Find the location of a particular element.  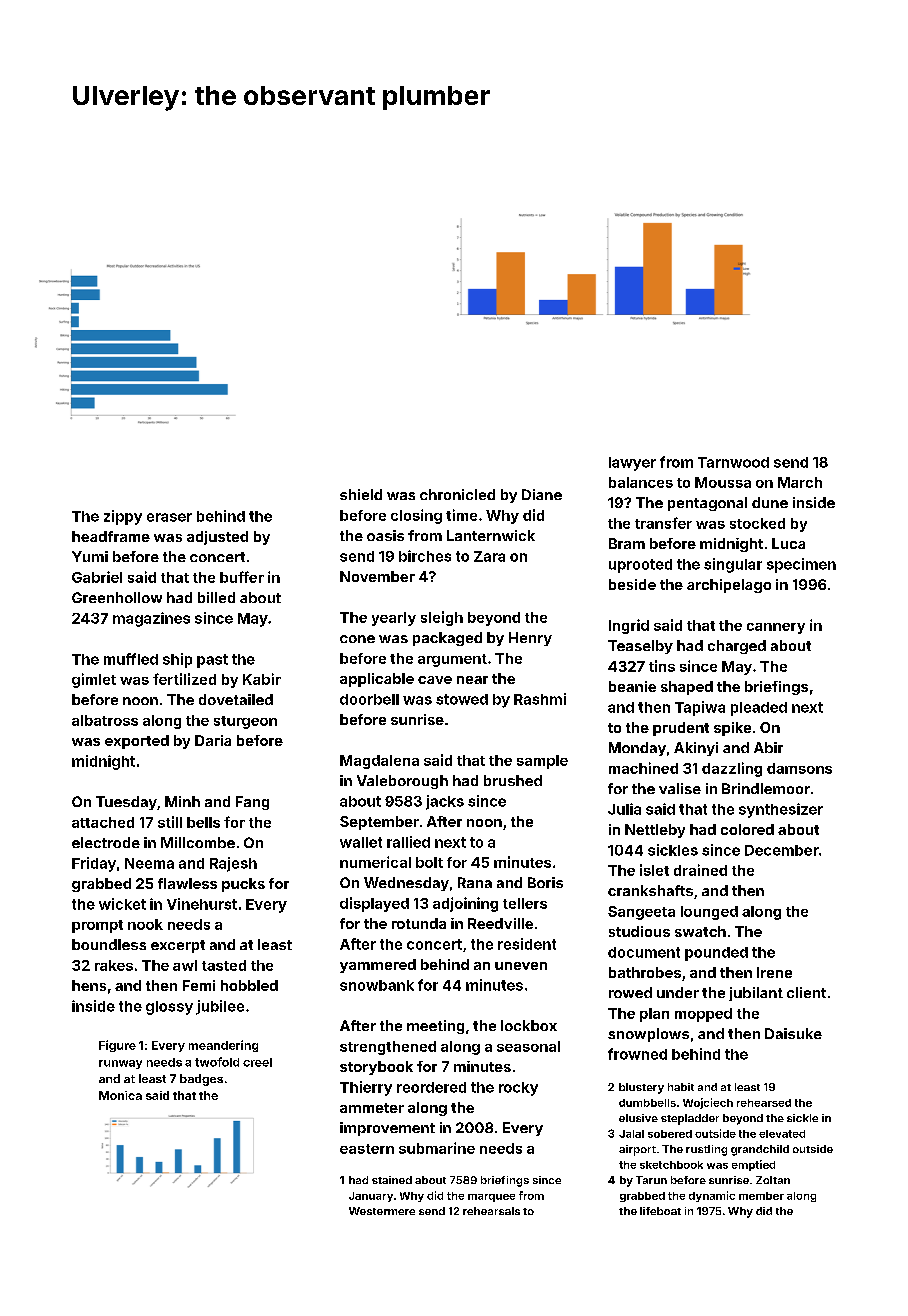

stowed is located at coordinates (462, 699).
